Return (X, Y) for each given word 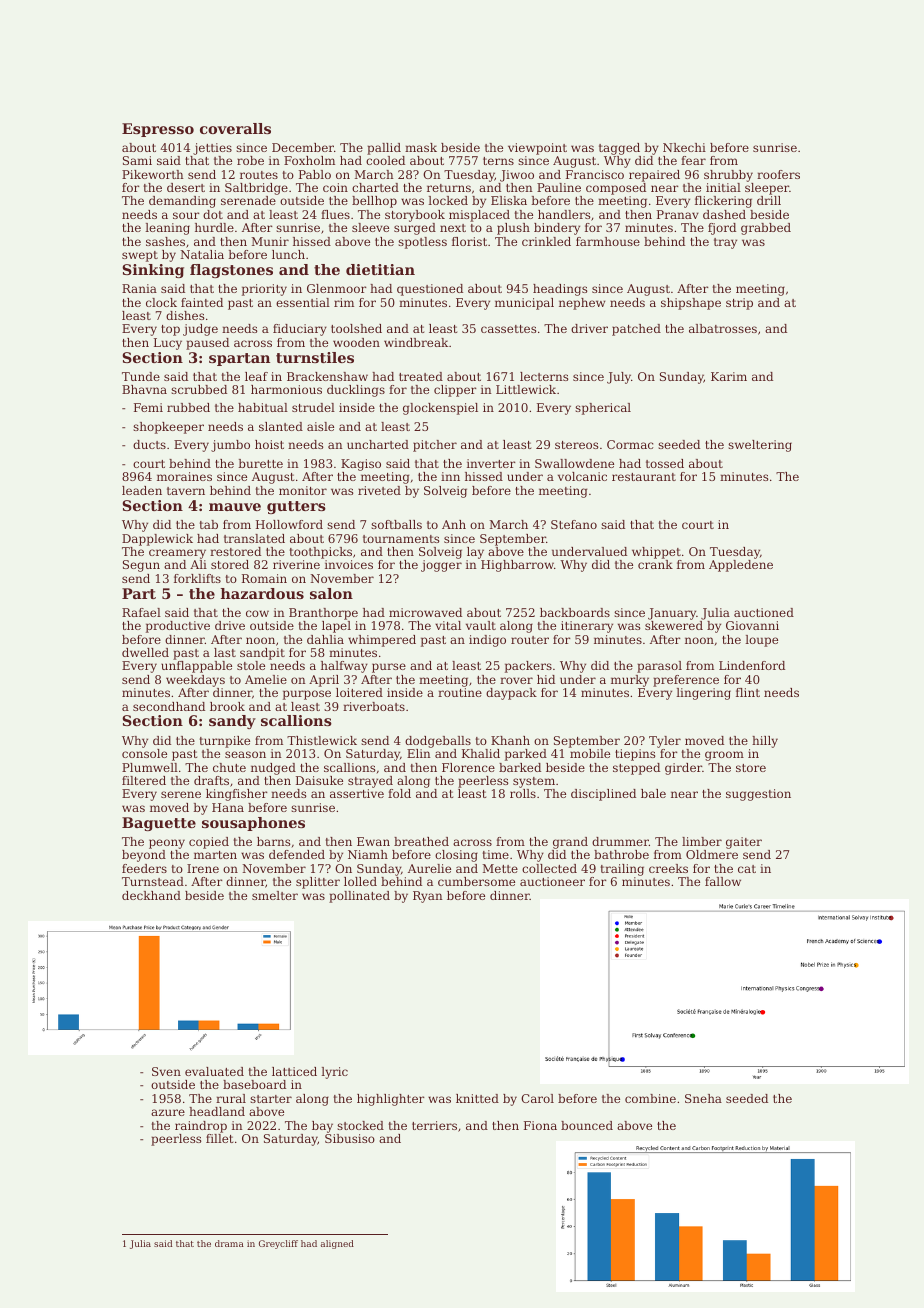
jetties (212, 149)
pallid (384, 149)
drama (229, 1243)
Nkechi (684, 147)
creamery (177, 554)
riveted (379, 490)
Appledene (741, 566)
